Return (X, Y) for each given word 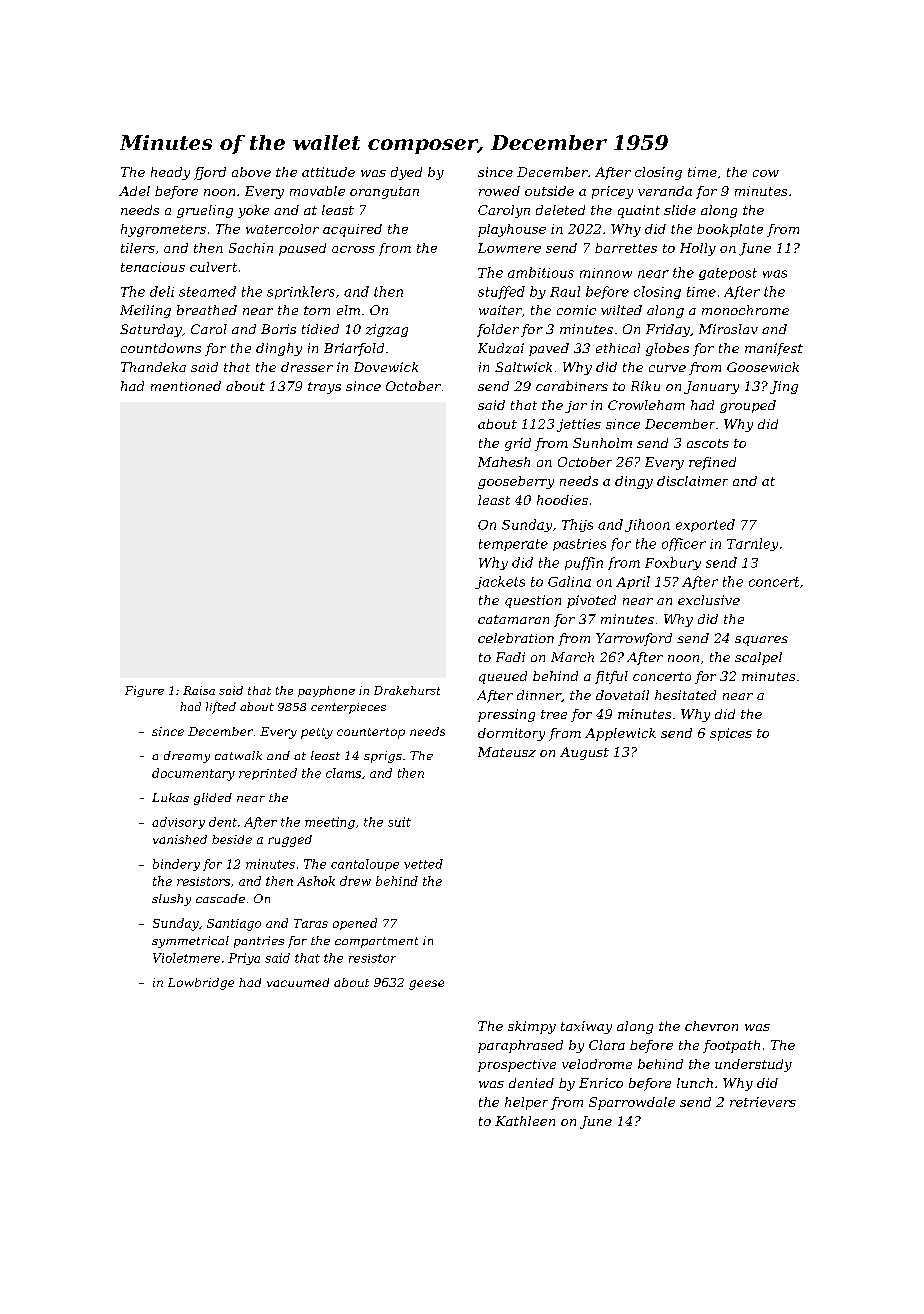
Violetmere (186, 958)
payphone (326, 691)
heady (170, 173)
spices (731, 734)
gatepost (728, 274)
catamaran (513, 619)
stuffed (501, 292)
